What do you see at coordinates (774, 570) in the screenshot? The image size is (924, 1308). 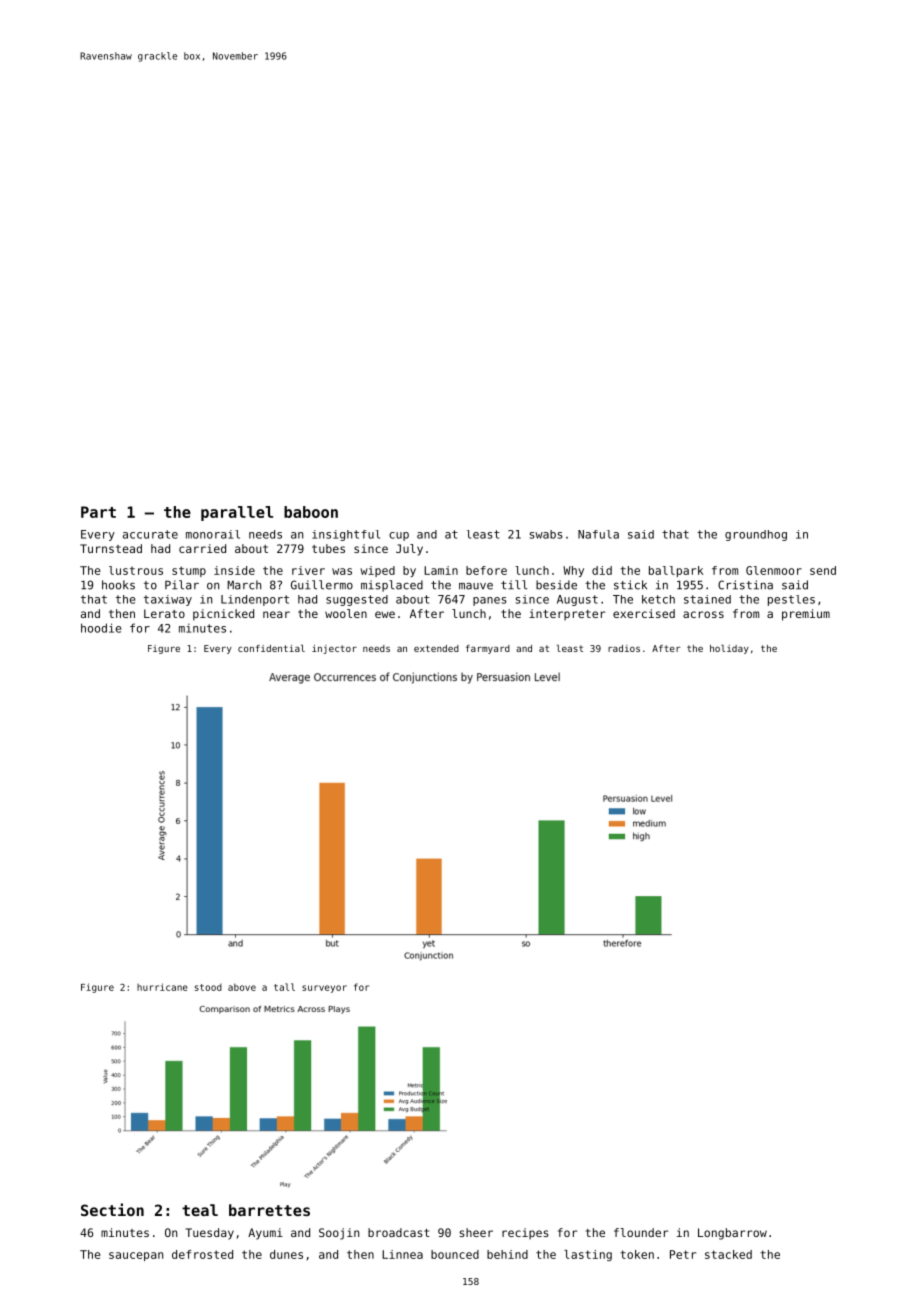 I see `Glenmoor` at bounding box center [774, 570].
